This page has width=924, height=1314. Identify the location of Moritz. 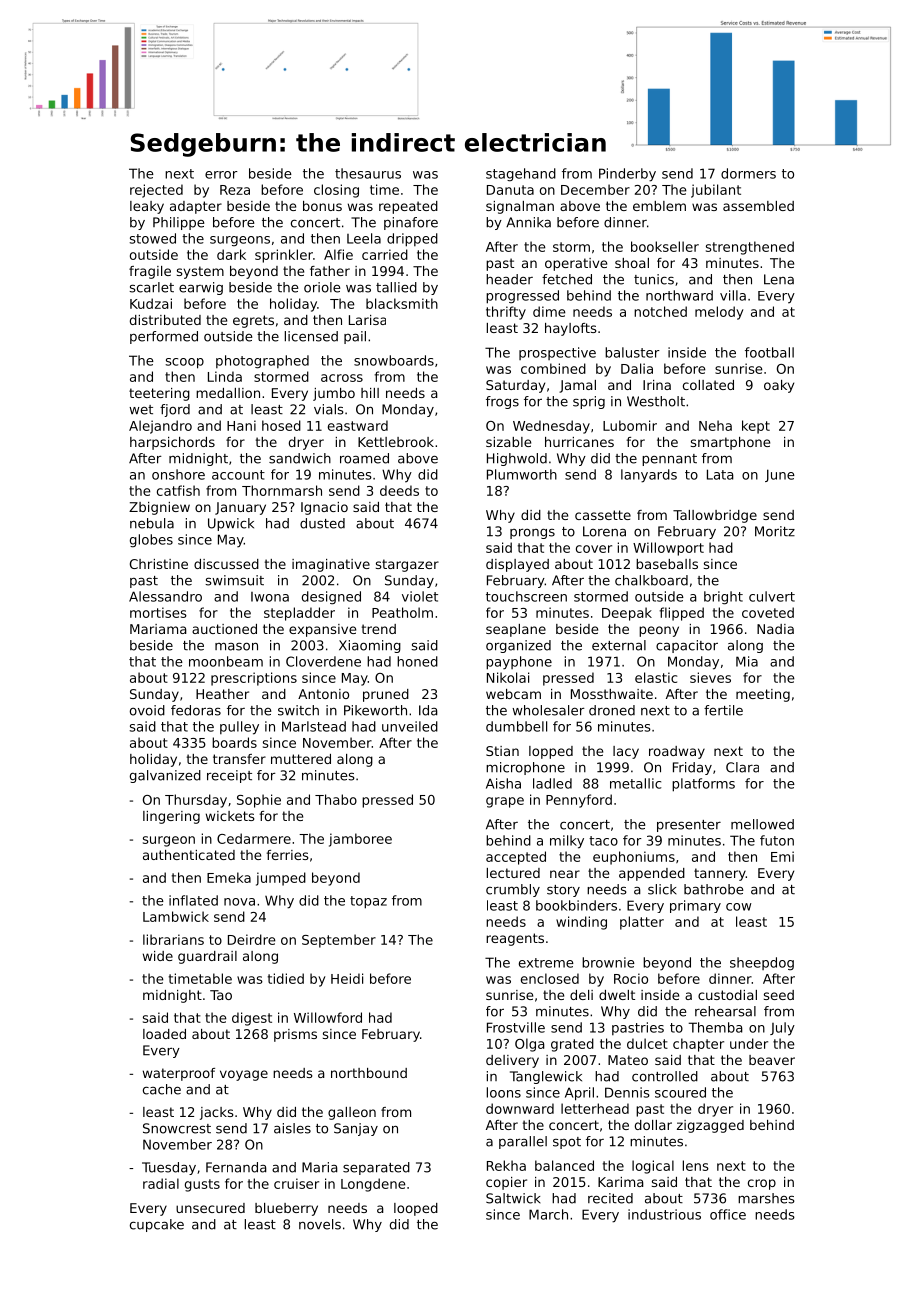
(775, 531).
